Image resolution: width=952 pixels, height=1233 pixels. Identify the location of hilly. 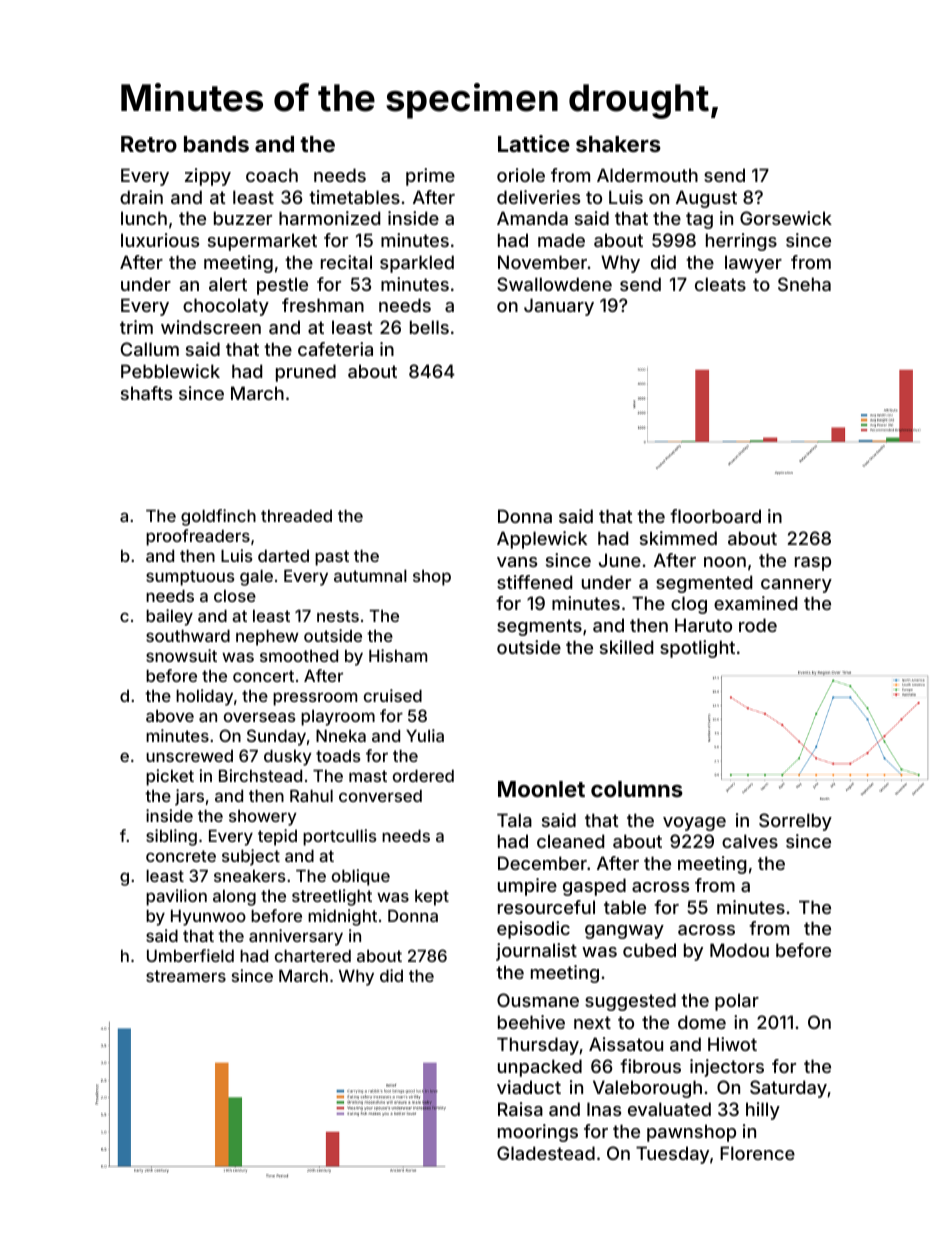
(763, 1111).
